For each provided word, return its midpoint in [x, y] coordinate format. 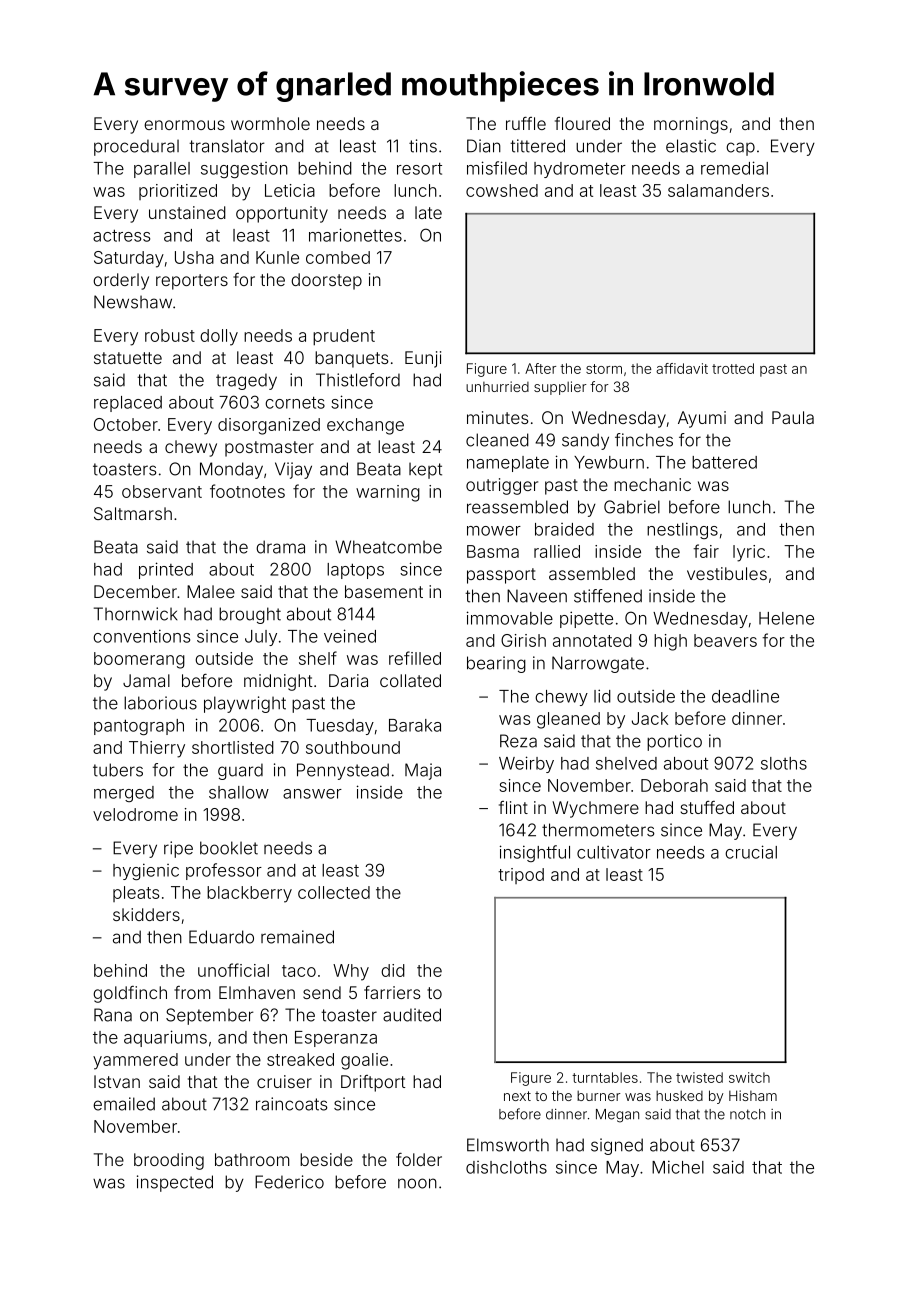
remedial [734, 168]
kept [425, 471]
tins [423, 146]
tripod [521, 876]
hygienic [146, 871]
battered [724, 462]
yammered [135, 1061]
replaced [128, 404]
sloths [784, 763]
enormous [184, 125]
